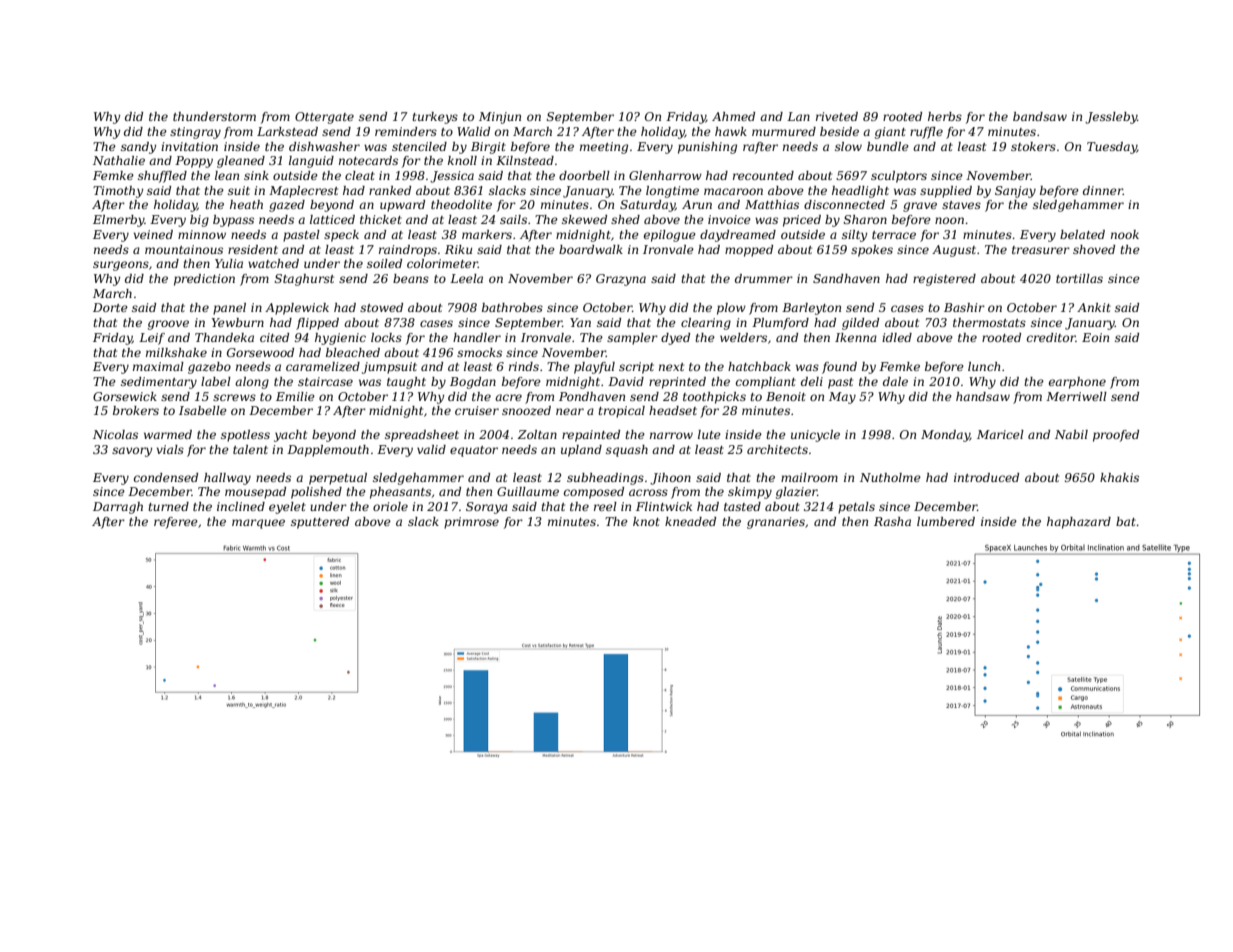  What do you see at coordinates (983, 396) in the page?
I see `handsaw` at bounding box center [983, 396].
